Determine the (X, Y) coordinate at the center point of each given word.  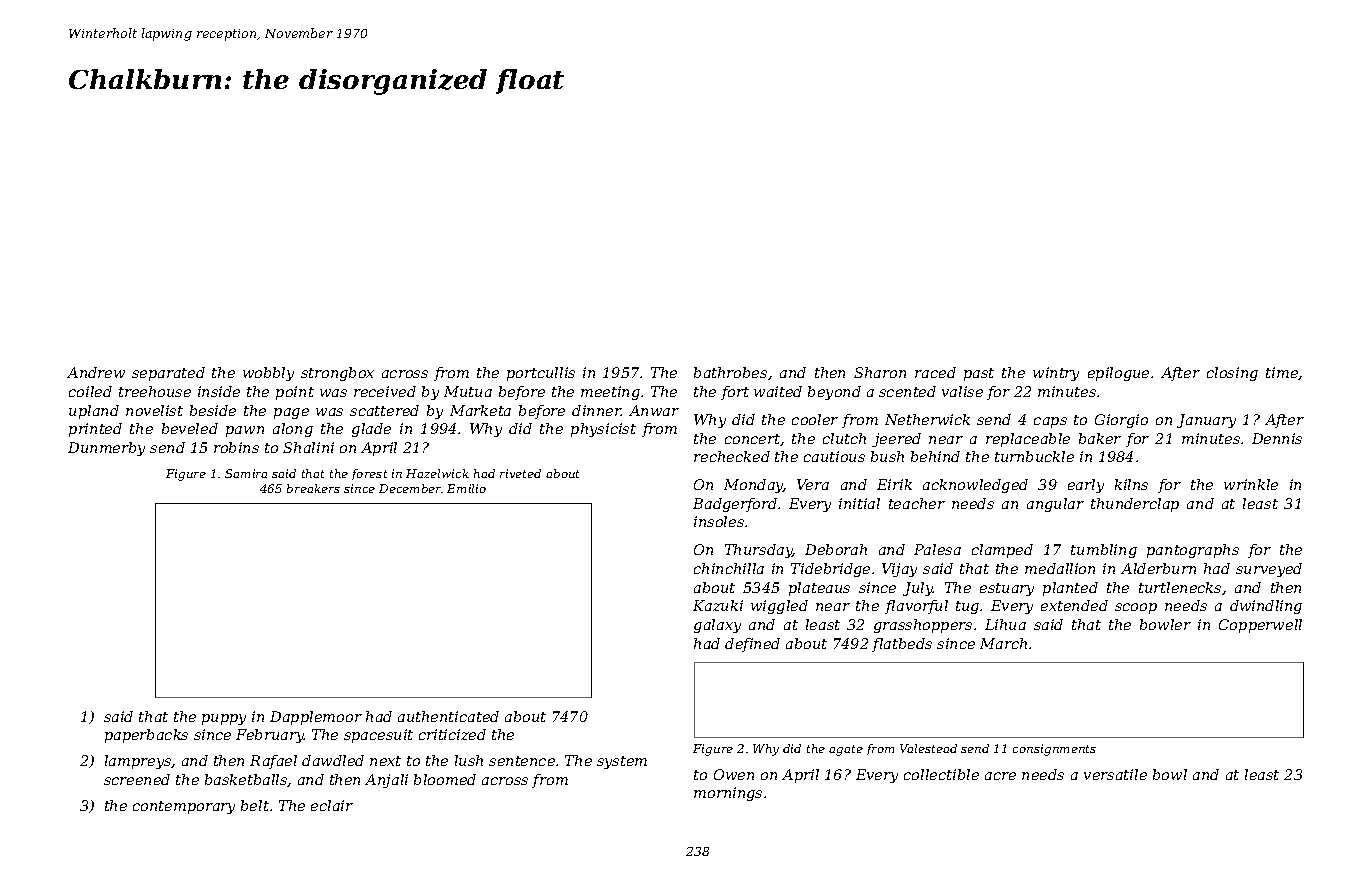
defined (752, 645)
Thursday (759, 551)
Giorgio (1121, 421)
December (410, 488)
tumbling (1104, 551)
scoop (1136, 608)
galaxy (717, 626)
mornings (728, 794)
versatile (1115, 774)
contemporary (184, 807)
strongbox (337, 374)
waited (778, 391)
